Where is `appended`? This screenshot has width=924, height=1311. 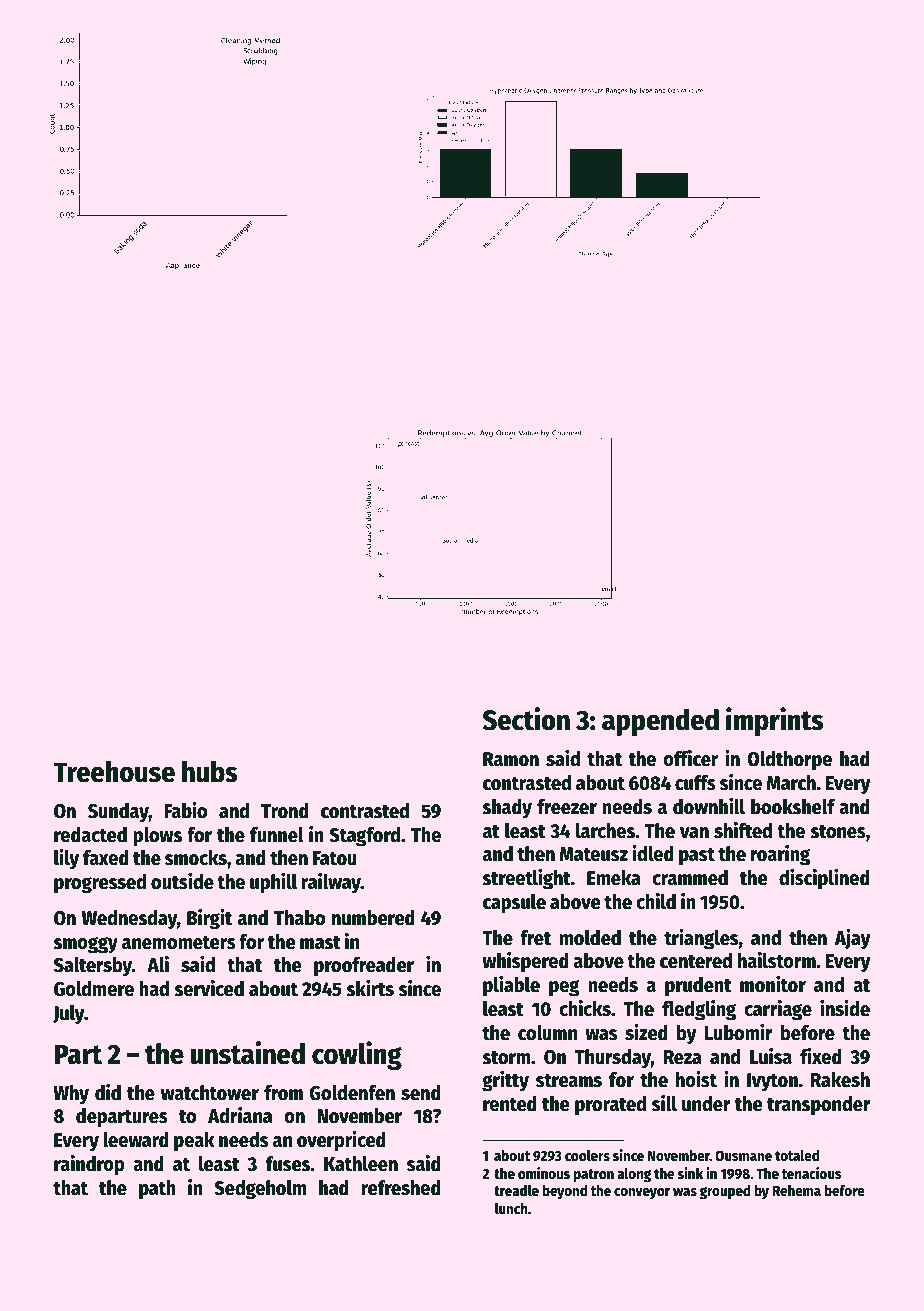
appended is located at coordinates (660, 722).
